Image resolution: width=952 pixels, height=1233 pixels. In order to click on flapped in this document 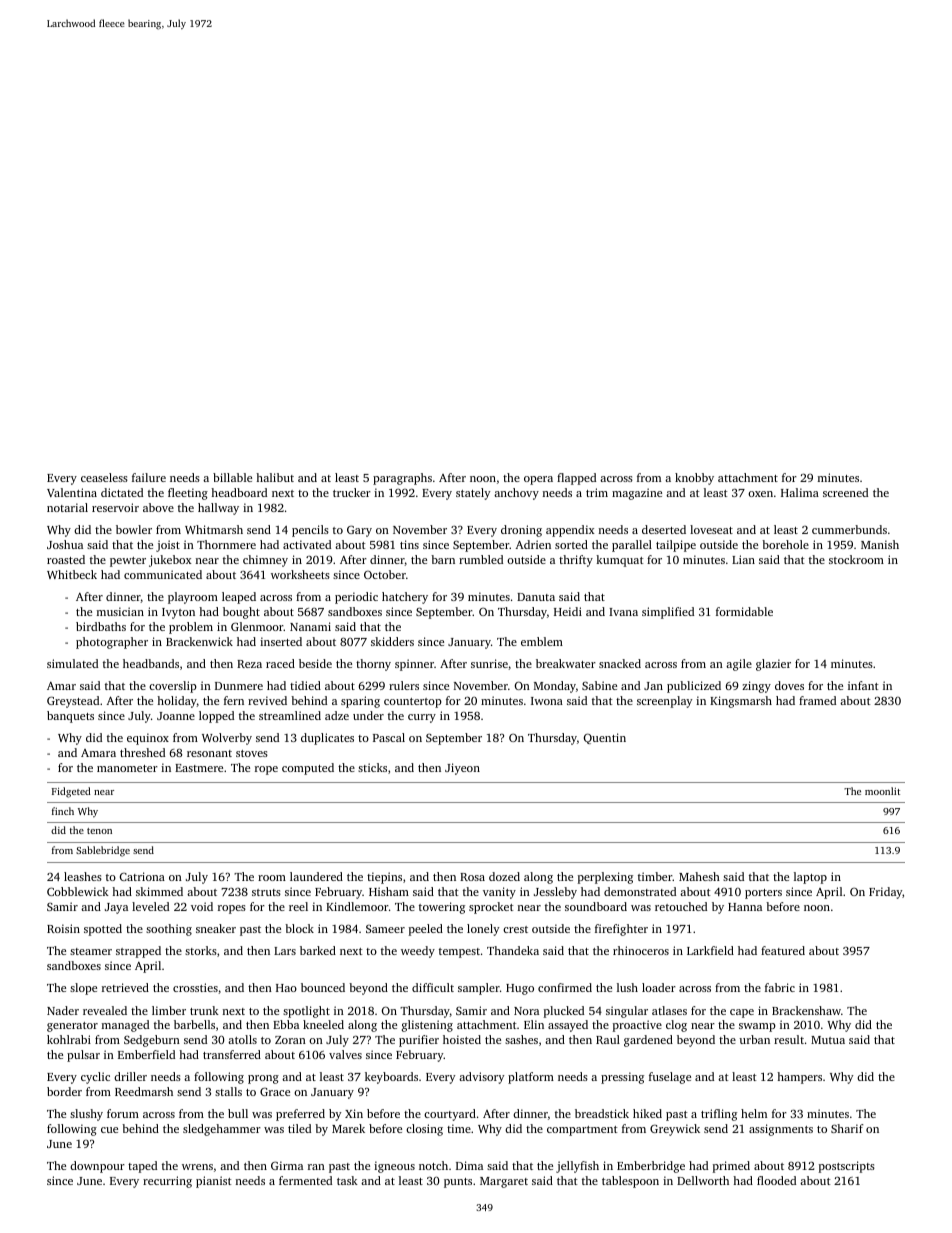, I will do `click(576, 479)`.
